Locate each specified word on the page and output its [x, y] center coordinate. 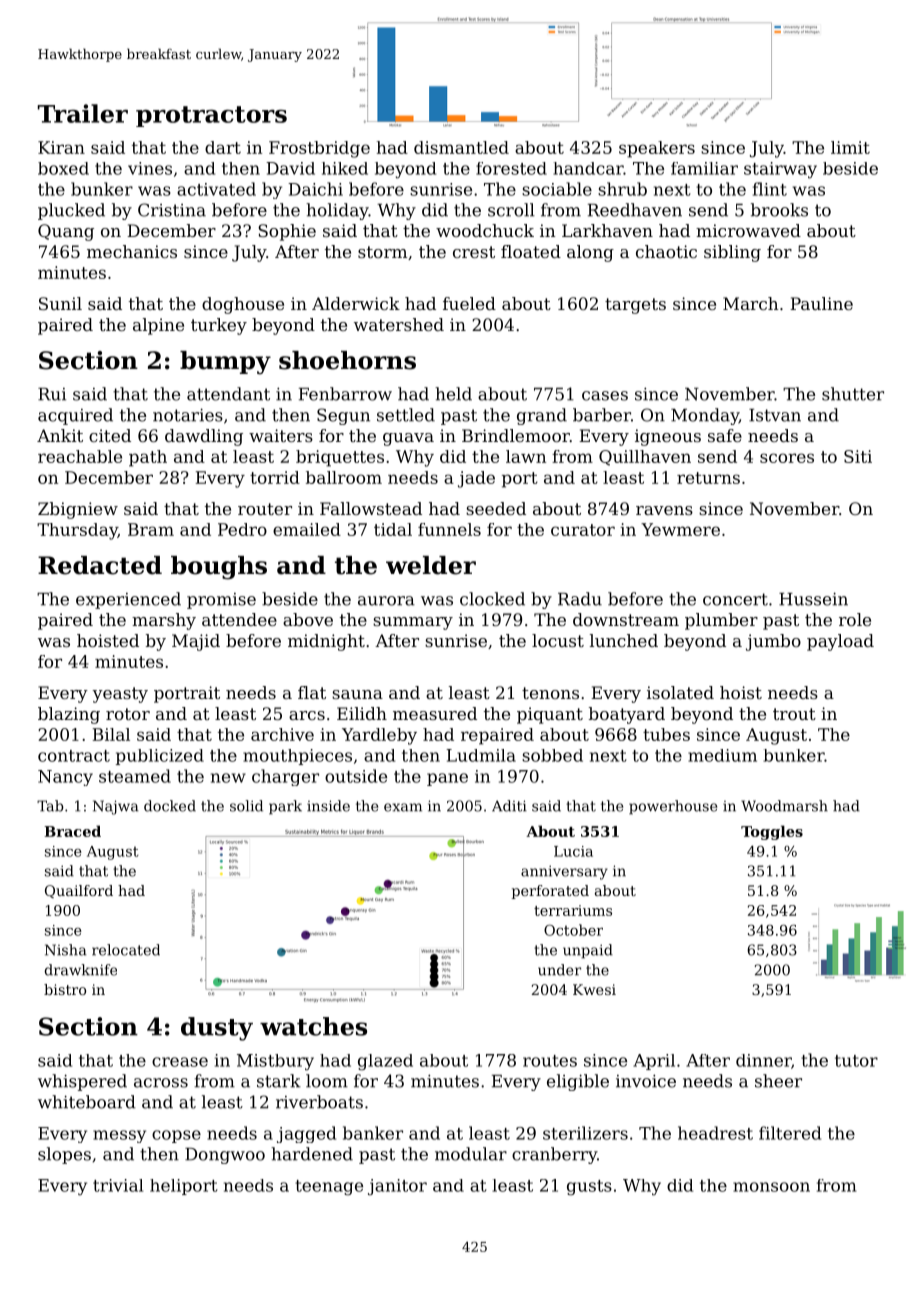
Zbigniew [78, 510]
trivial [118, 1185]
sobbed [552, 755]
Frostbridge [319, 149]
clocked [492, 599]
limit [850, 147]
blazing [69, 715]
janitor [397, 1187]
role [855, 619]
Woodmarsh [784, 806]
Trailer [83, 113]
